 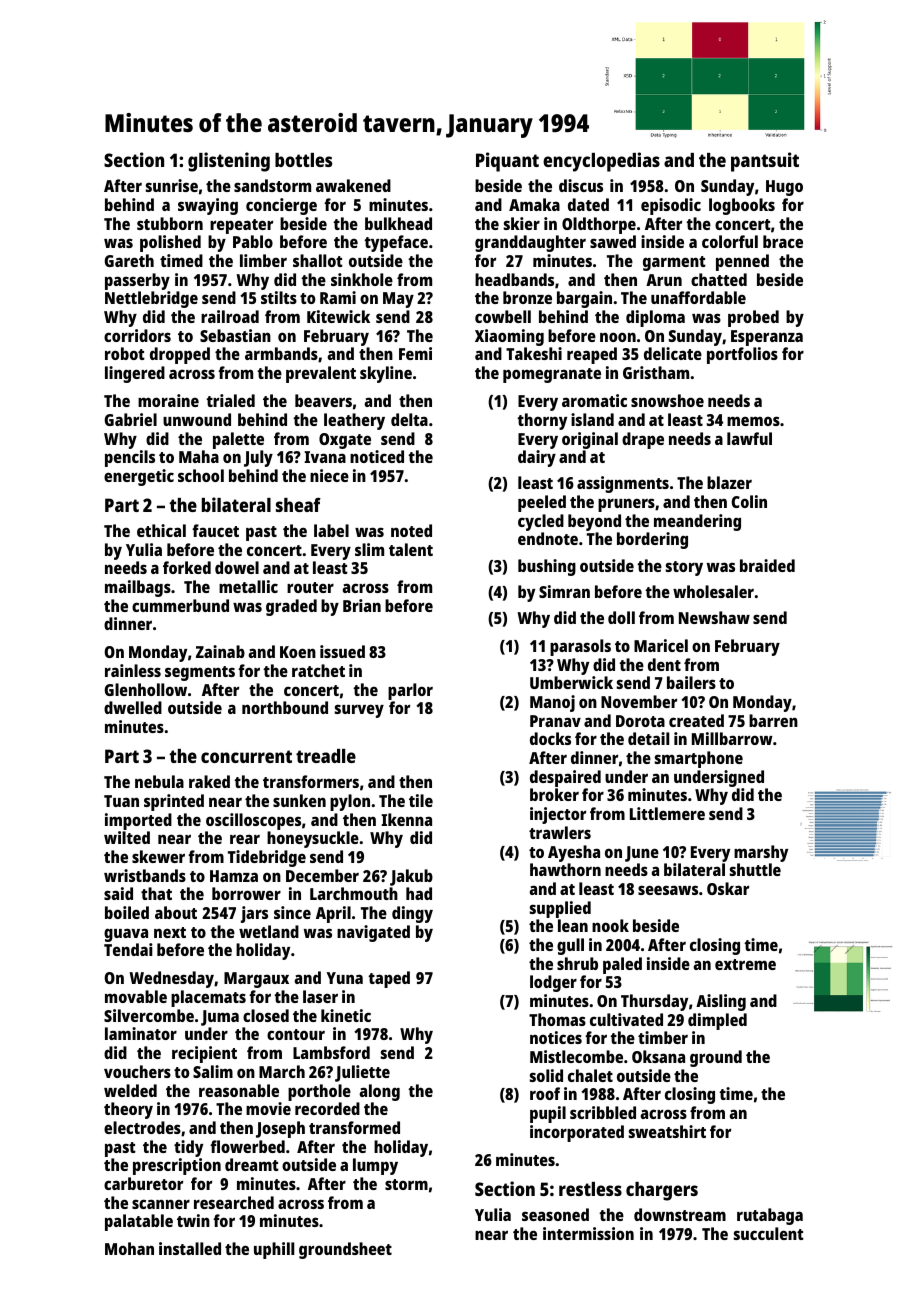 What do you see at coordinates (125, 353) in the document?
I see `robot` at bounding box center [125, 353].
